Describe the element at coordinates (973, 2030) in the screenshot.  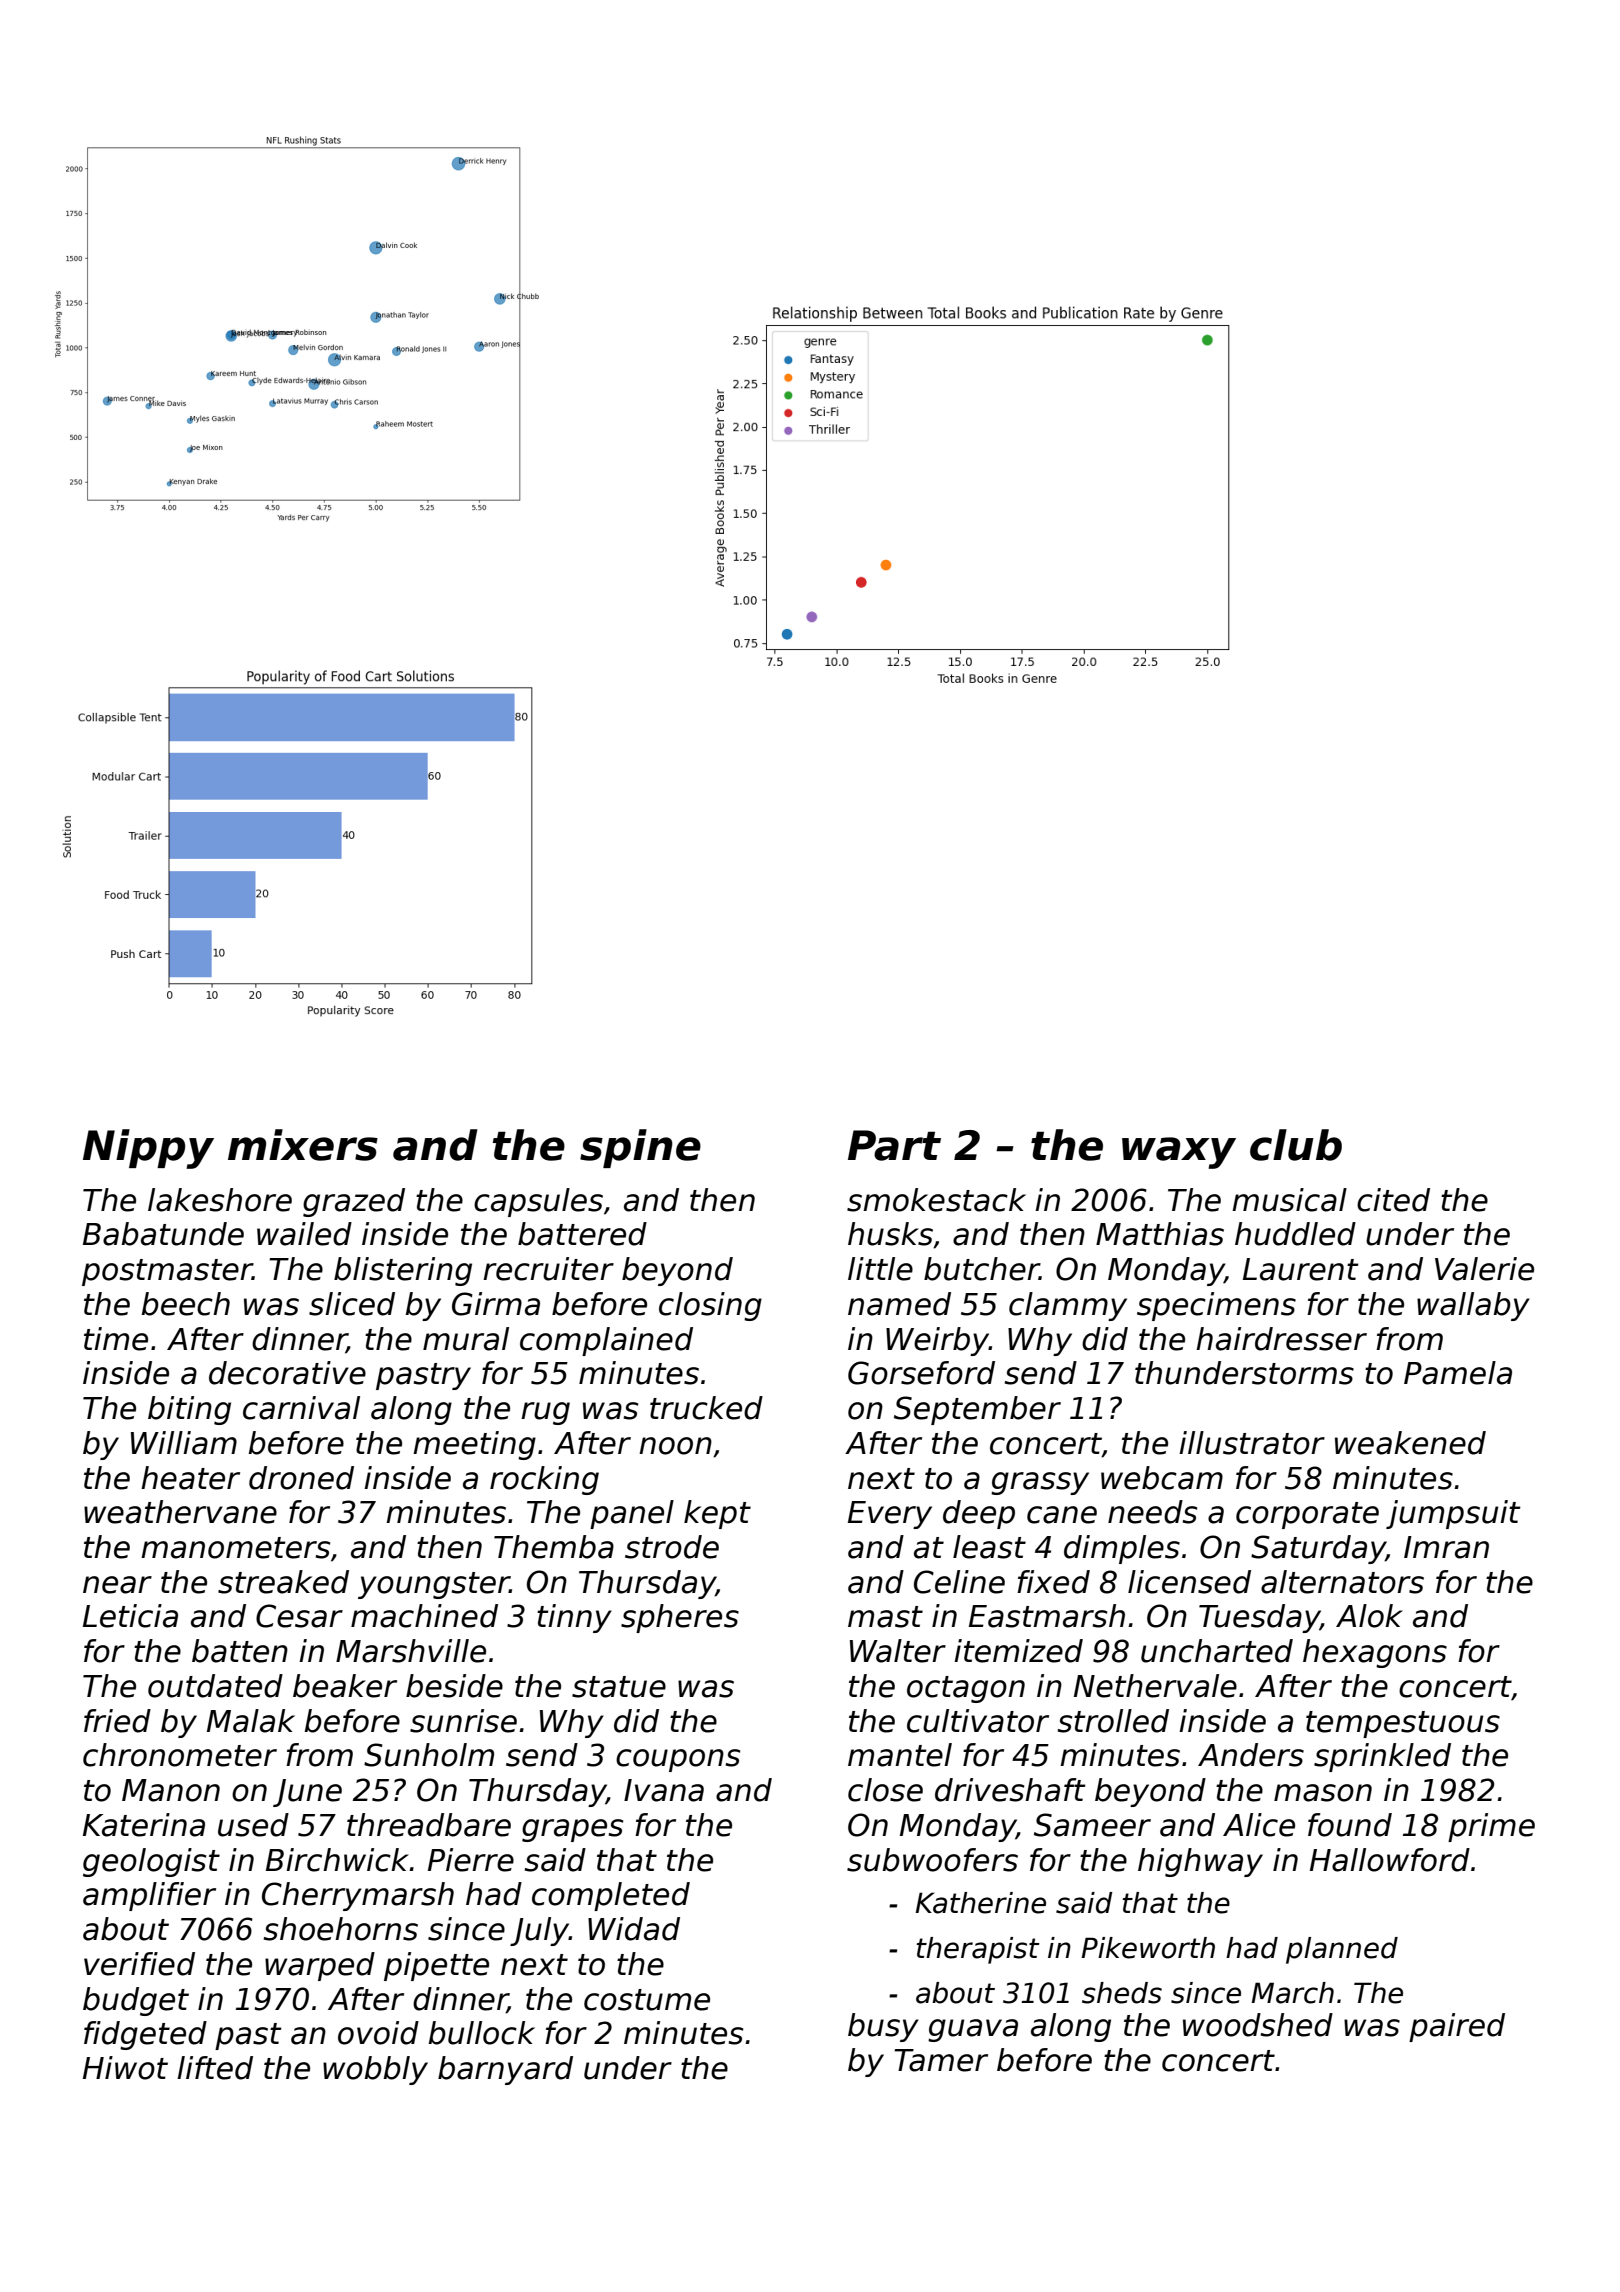
I see `guava` at that location.
